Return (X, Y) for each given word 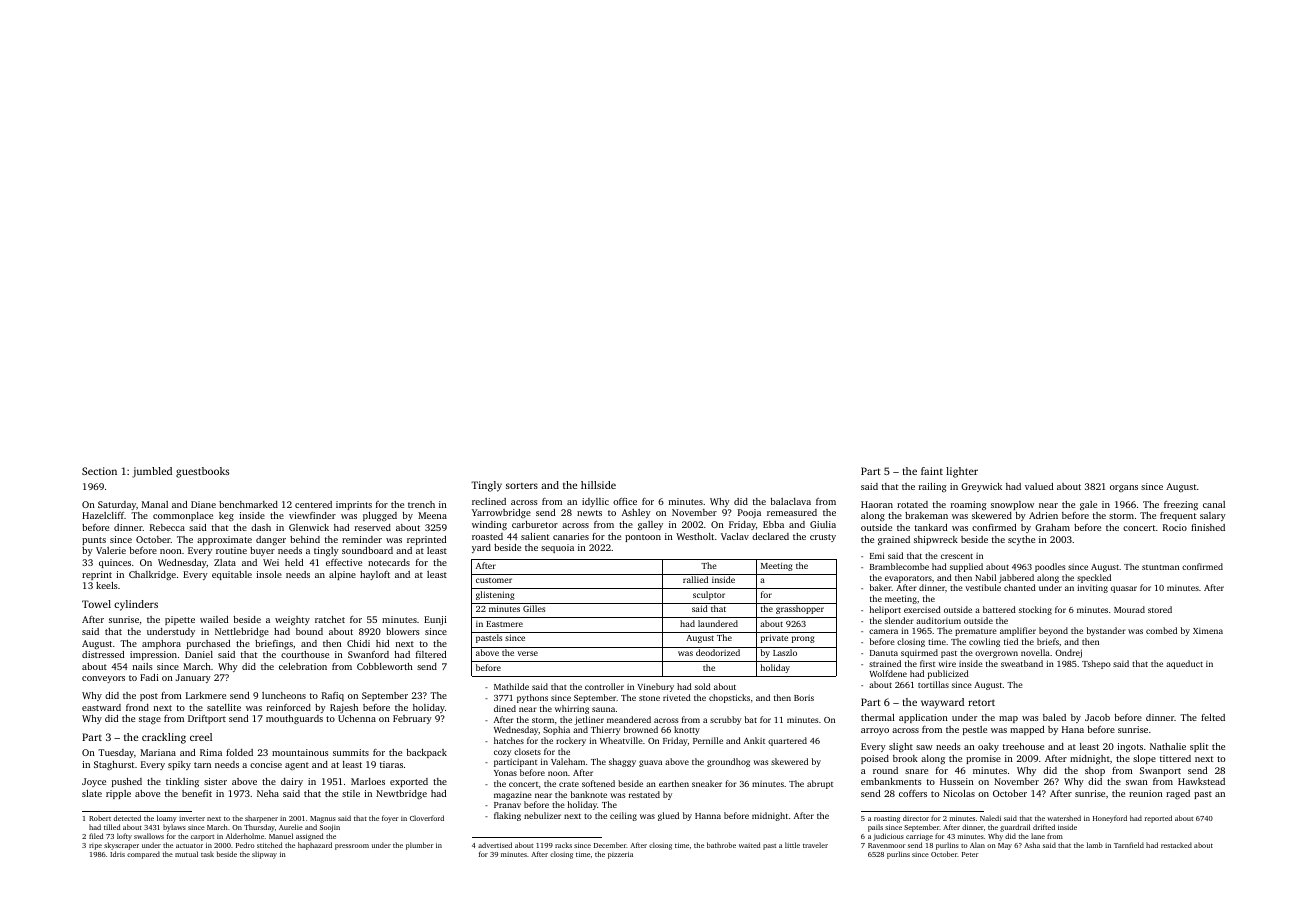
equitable (232, 575)
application (923, 718)
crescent (957, 556)
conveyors (103, 679)
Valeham (568, 761)
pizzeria (620, 855)
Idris (117, 854)
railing (932, 487)
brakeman (926, 515)
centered (313, 504)
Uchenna (357, 718)
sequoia (557, 548)
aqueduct (1184, 664)
